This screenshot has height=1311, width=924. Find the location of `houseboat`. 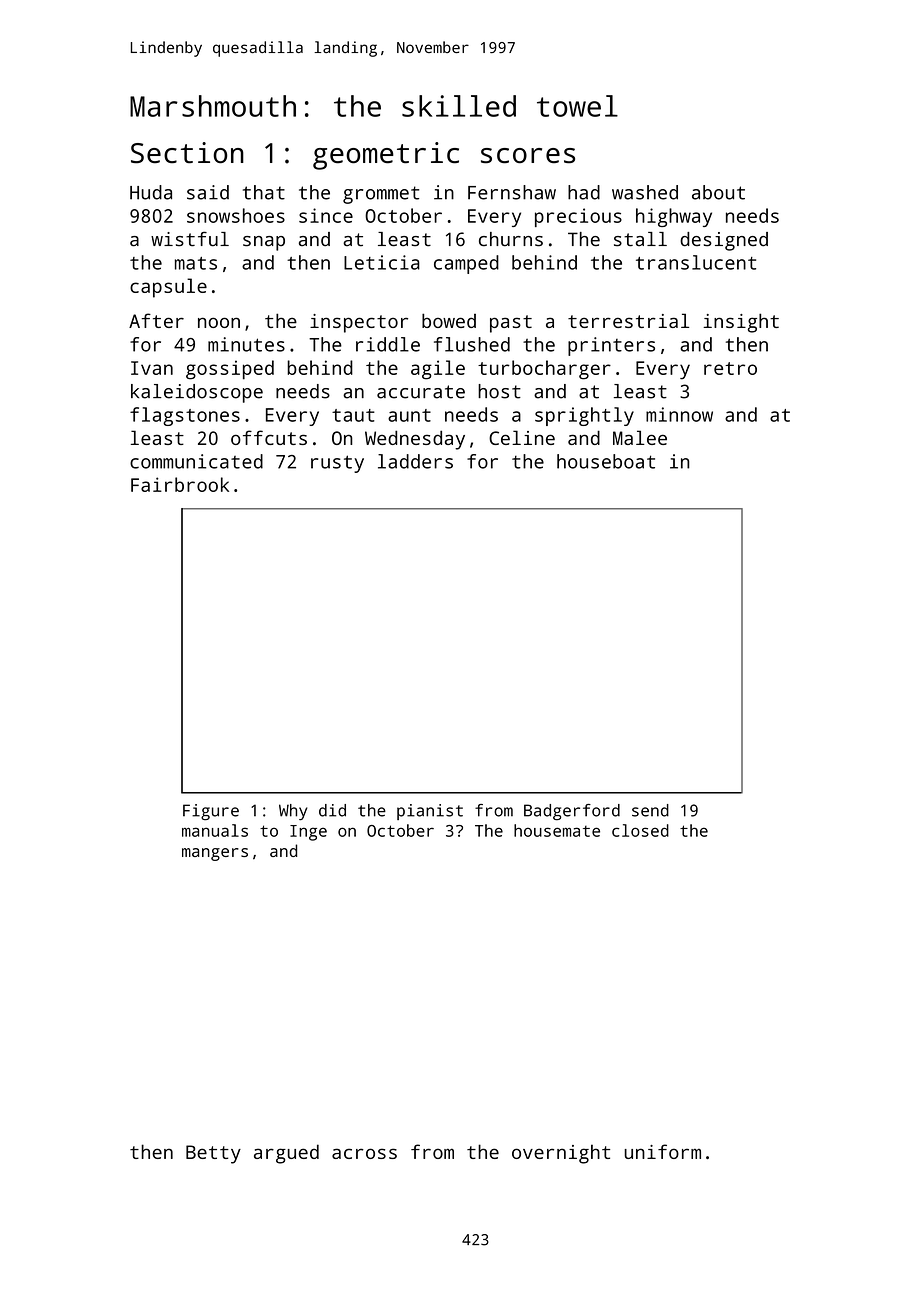

houseboat is located at coordinates (606, 461).
